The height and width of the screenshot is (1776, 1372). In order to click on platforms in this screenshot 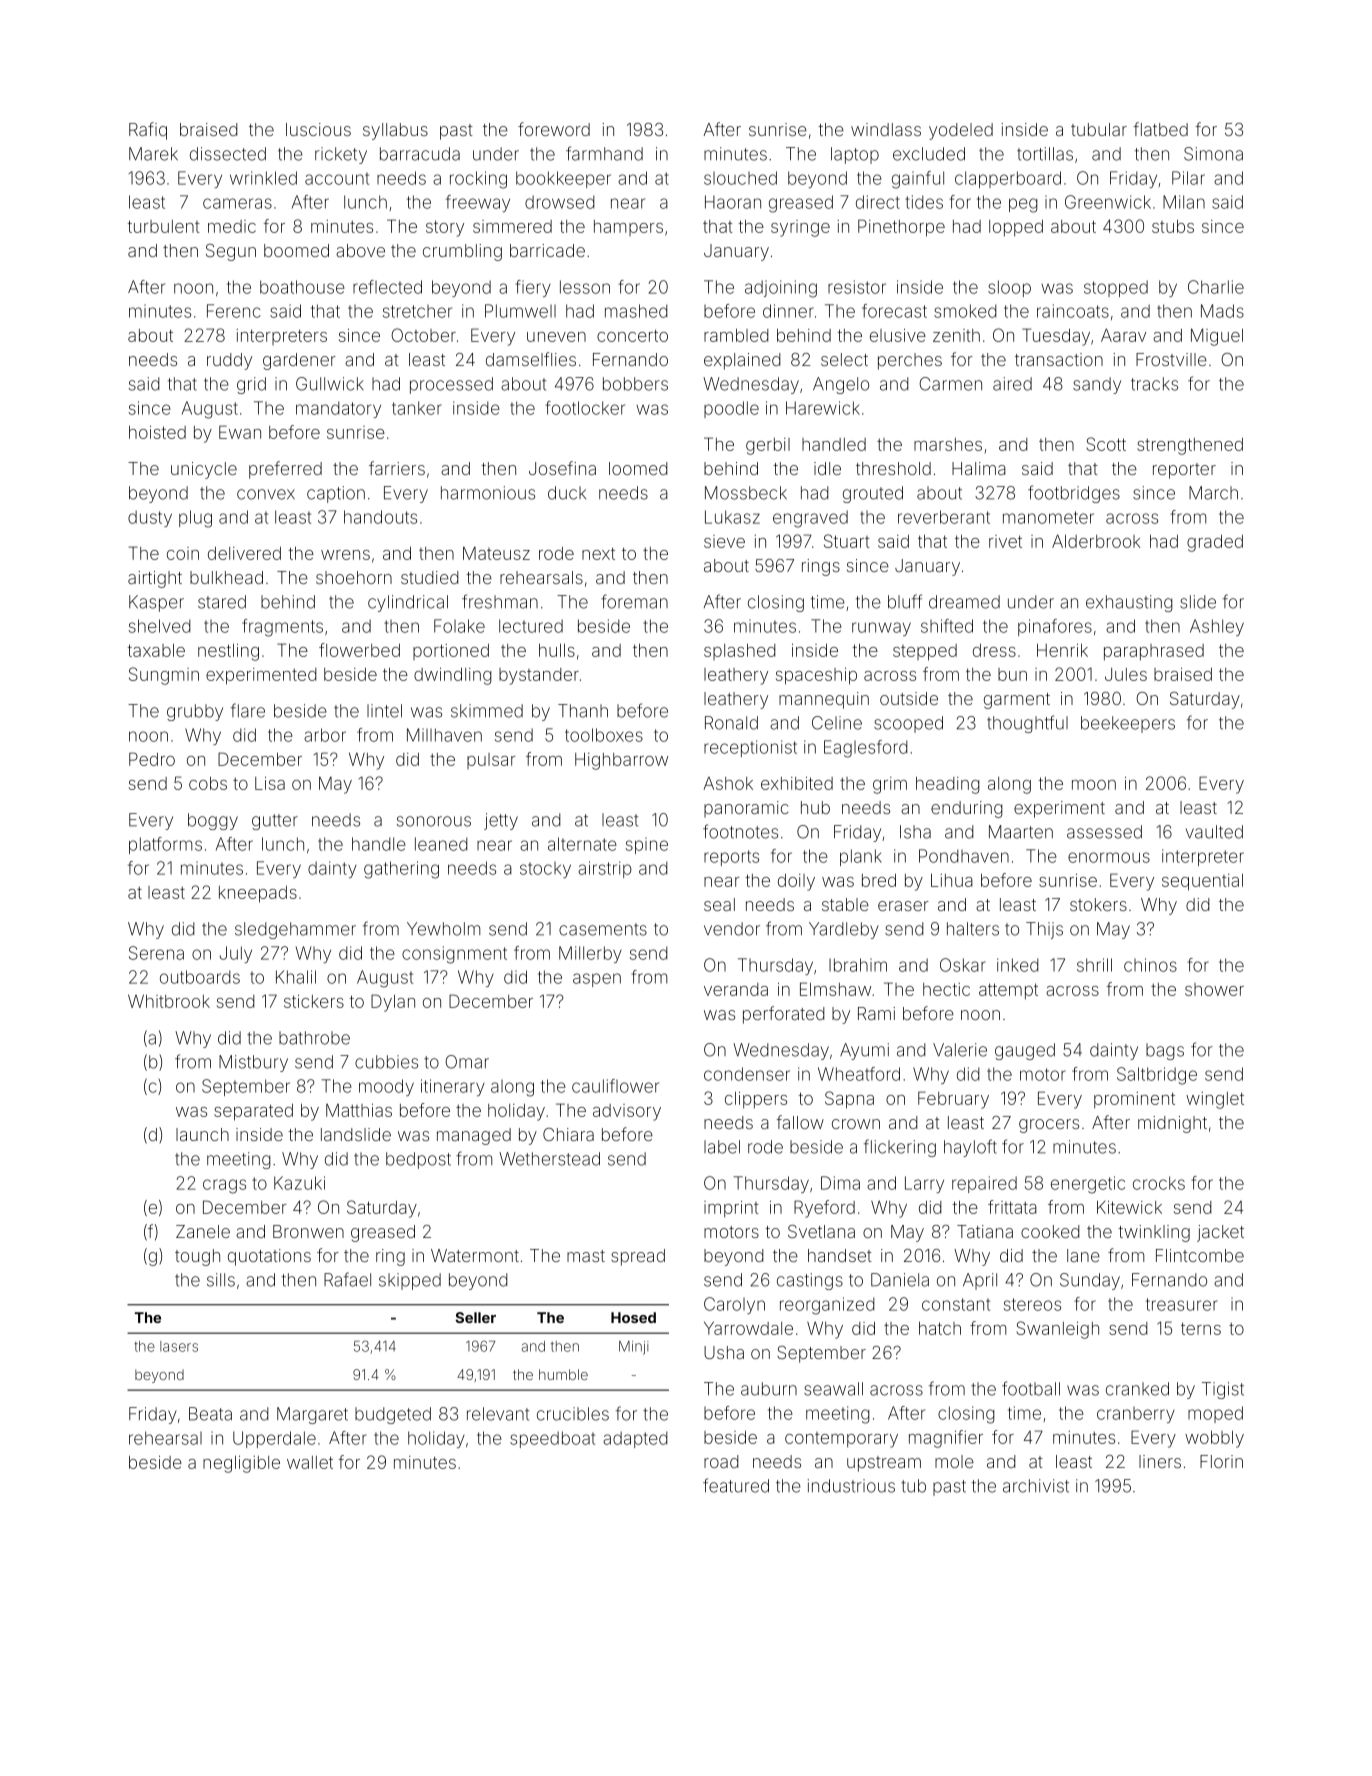, I will do `click(165, 845)`.
